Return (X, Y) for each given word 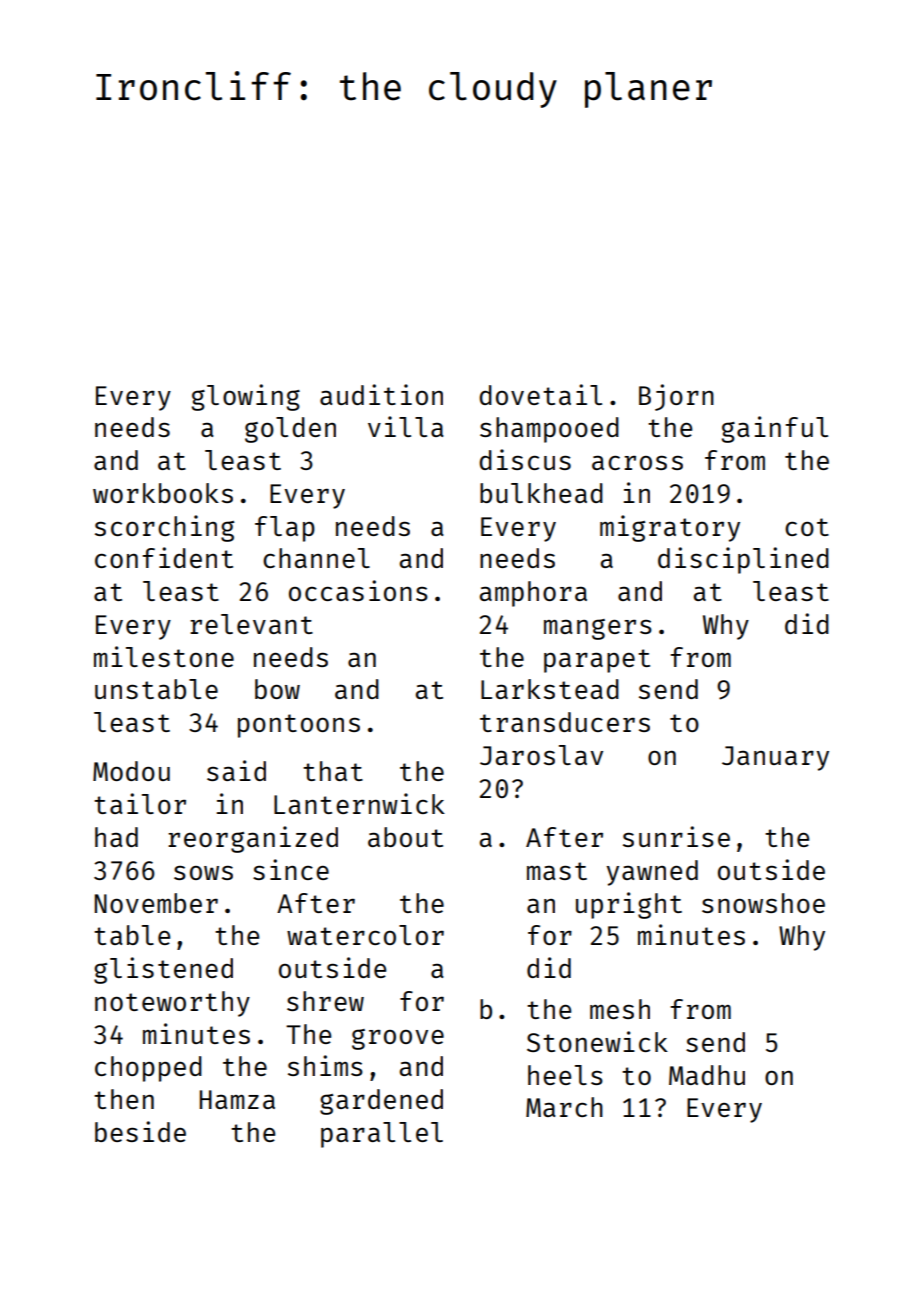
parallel (382, 1135)
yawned (652, 873)
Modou (131, 771)
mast (557, 871)
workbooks (163, 493)
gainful (775, 429)
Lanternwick (359, 803)
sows (203, 872)
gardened (381, 1102)
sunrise (676, 836)
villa (406, 426)
